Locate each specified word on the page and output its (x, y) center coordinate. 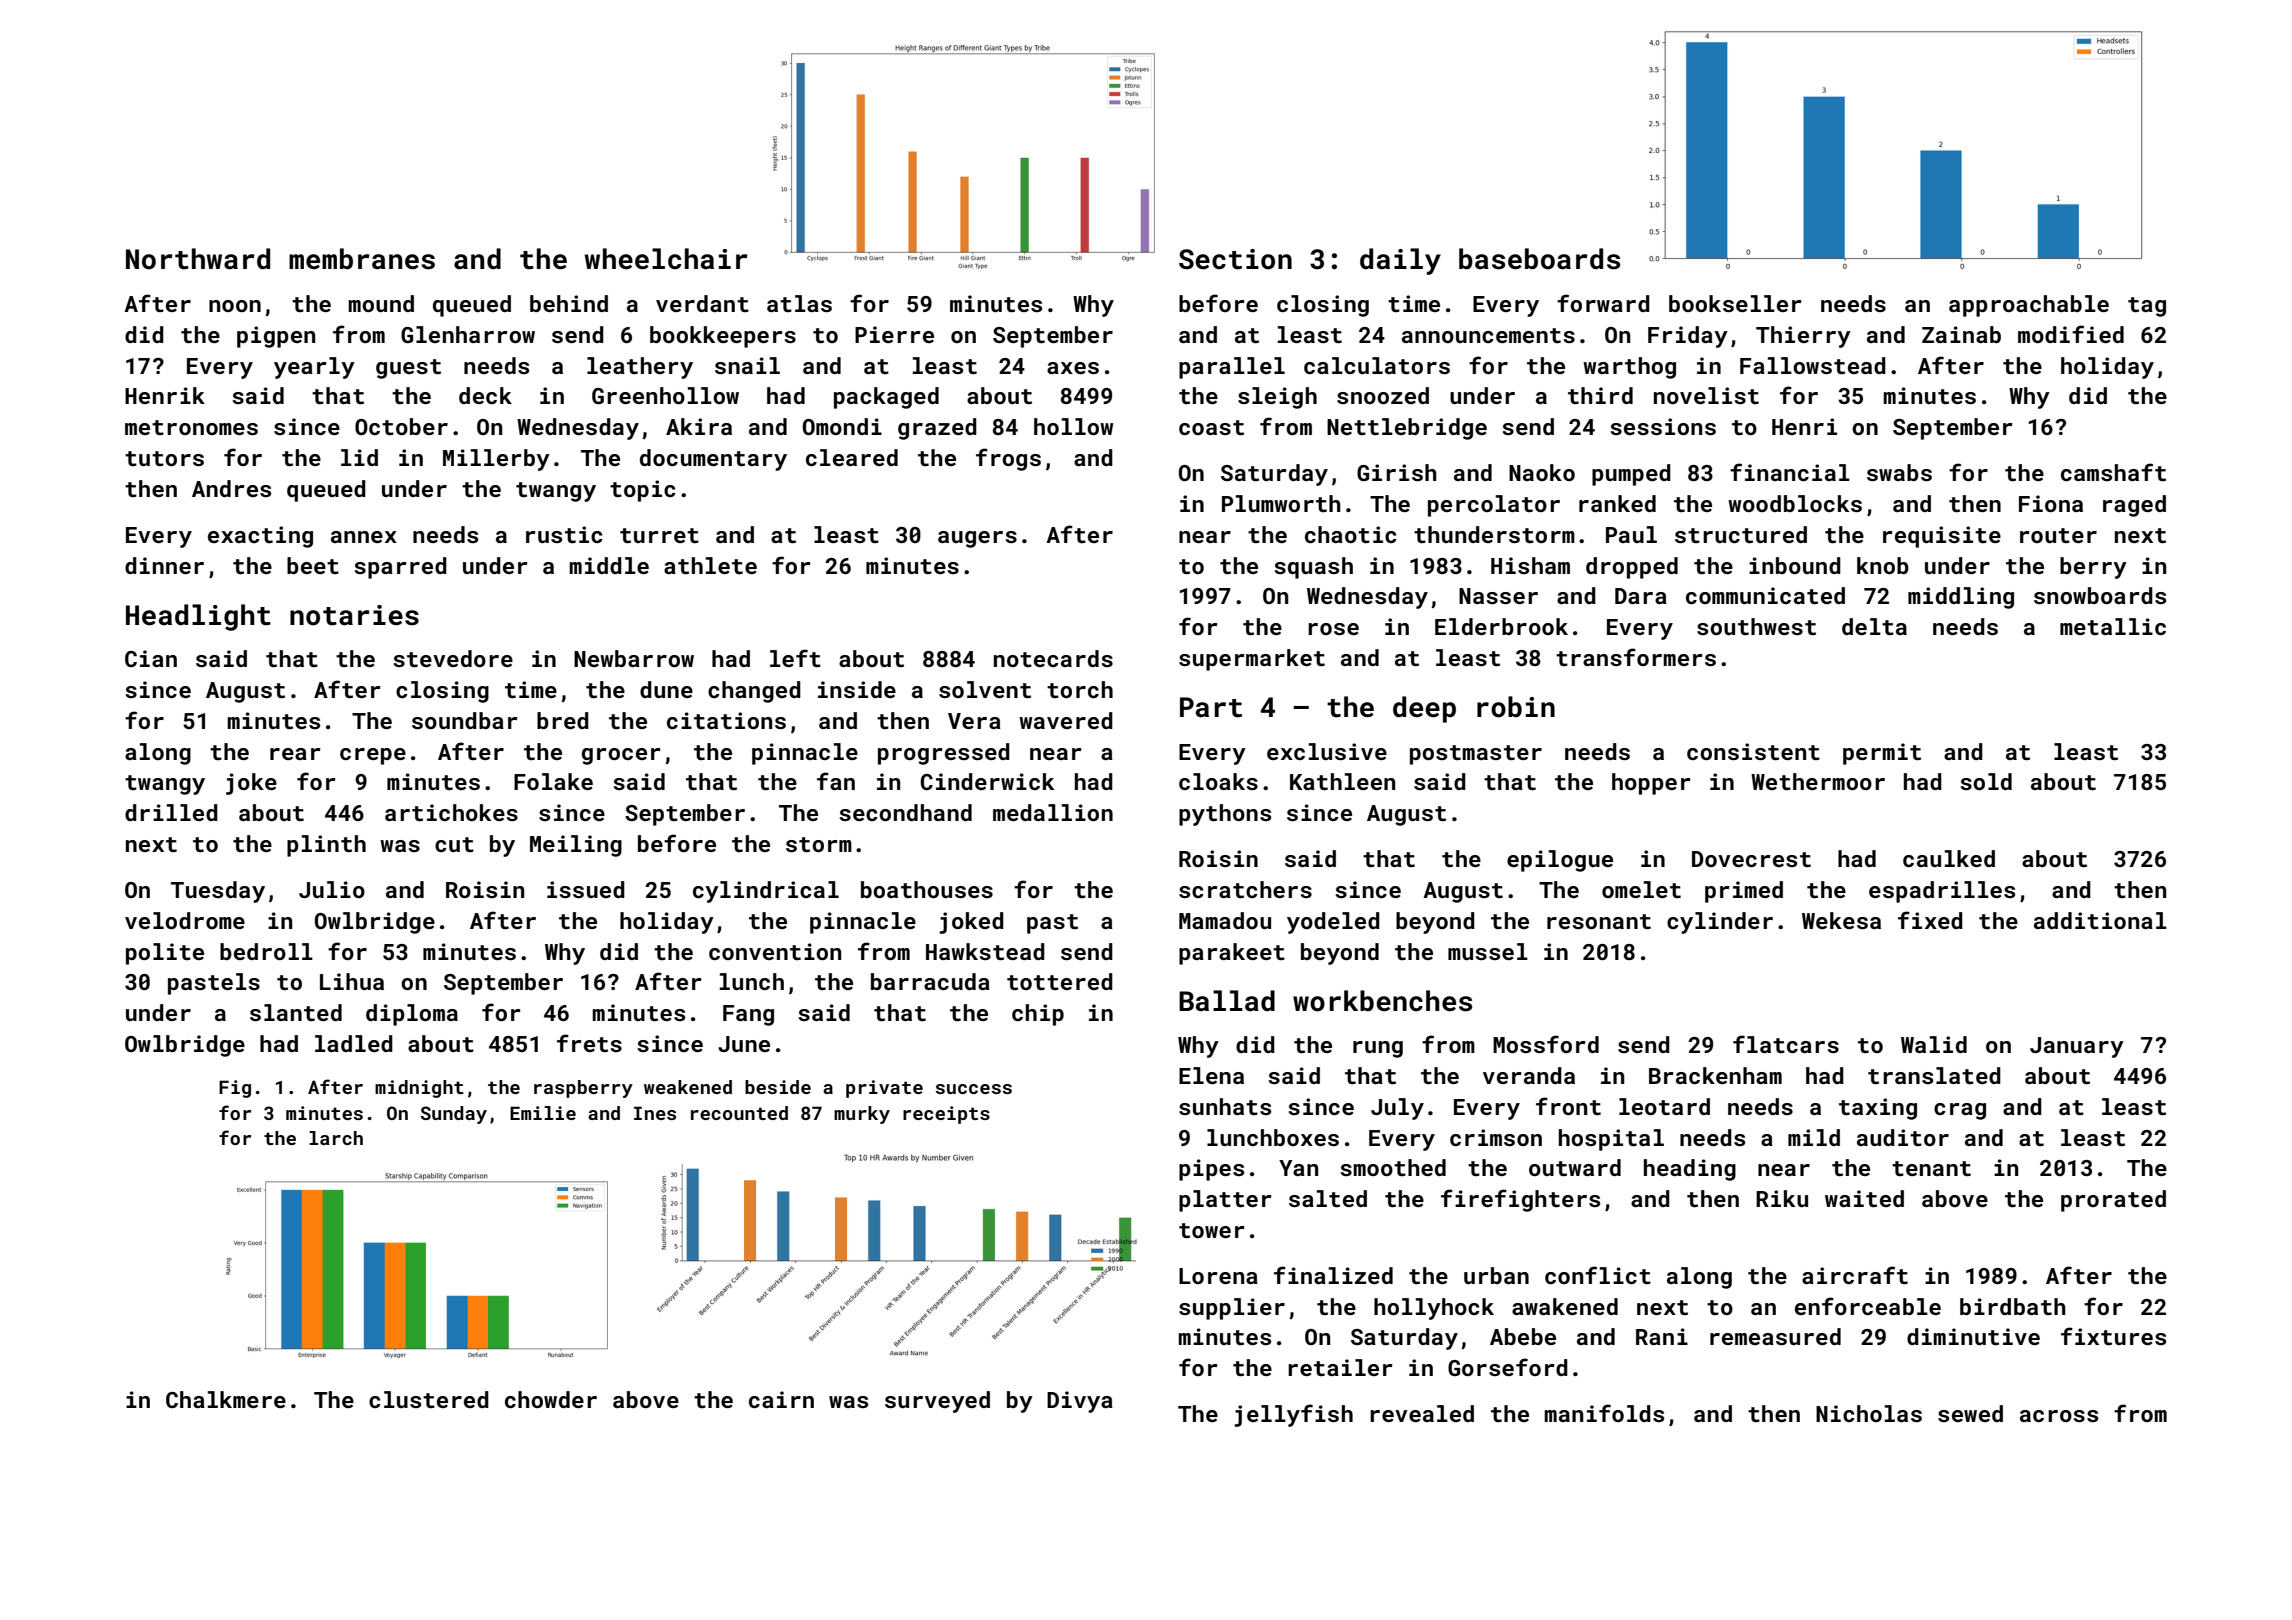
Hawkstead (985, 951)
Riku (1782, 1198)
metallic (2113, 626)
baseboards (1539, 259)
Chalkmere (226, 1399)
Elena (1211, 1075)
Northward (198, 259)
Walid (1934, 1044)
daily (1400, 261)
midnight (419, 1089)
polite (165, 954)
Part (1211, 707)
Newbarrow (634, 658)
